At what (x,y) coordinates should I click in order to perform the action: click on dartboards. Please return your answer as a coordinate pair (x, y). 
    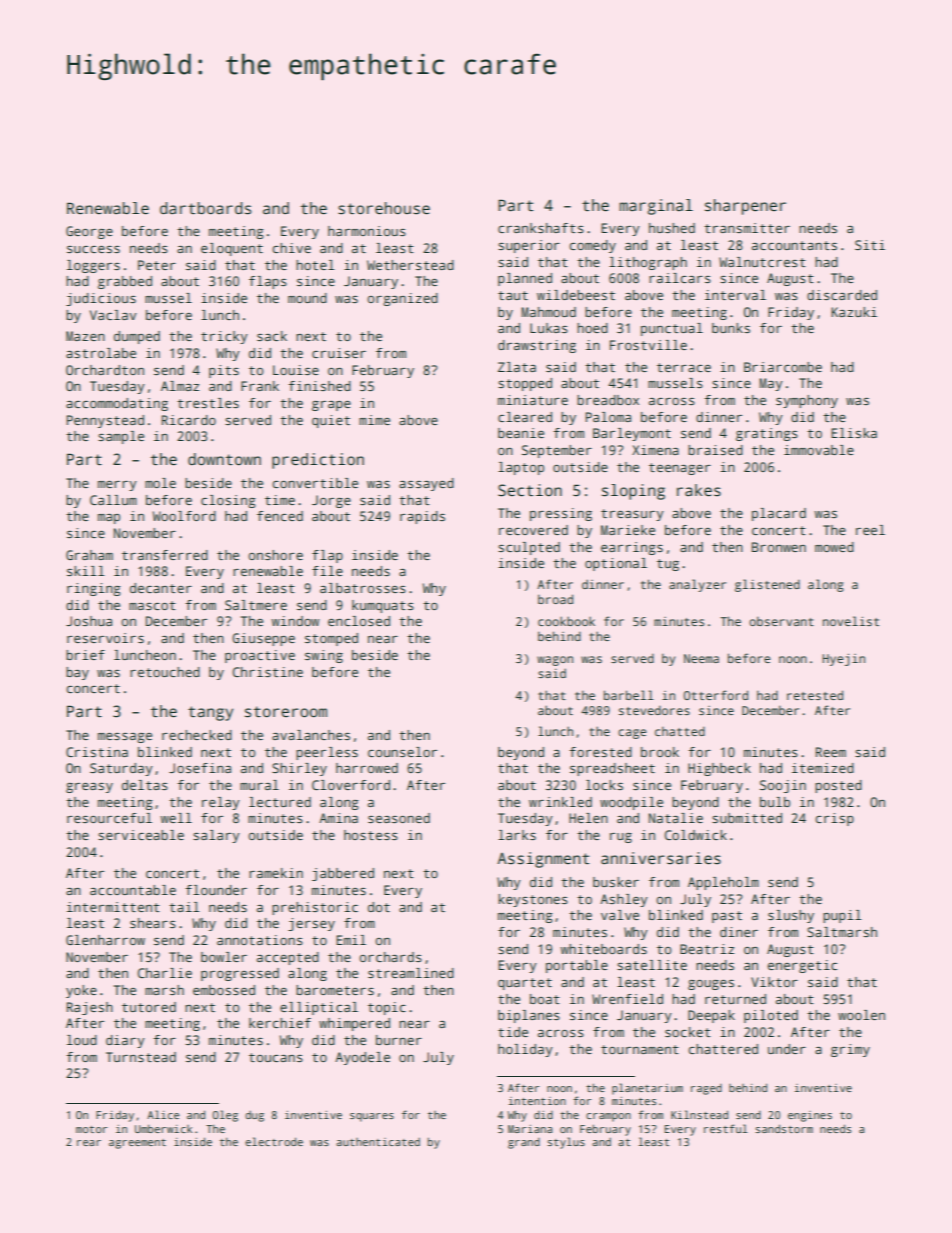
    Looking at the image, I should click on (205, 208).
